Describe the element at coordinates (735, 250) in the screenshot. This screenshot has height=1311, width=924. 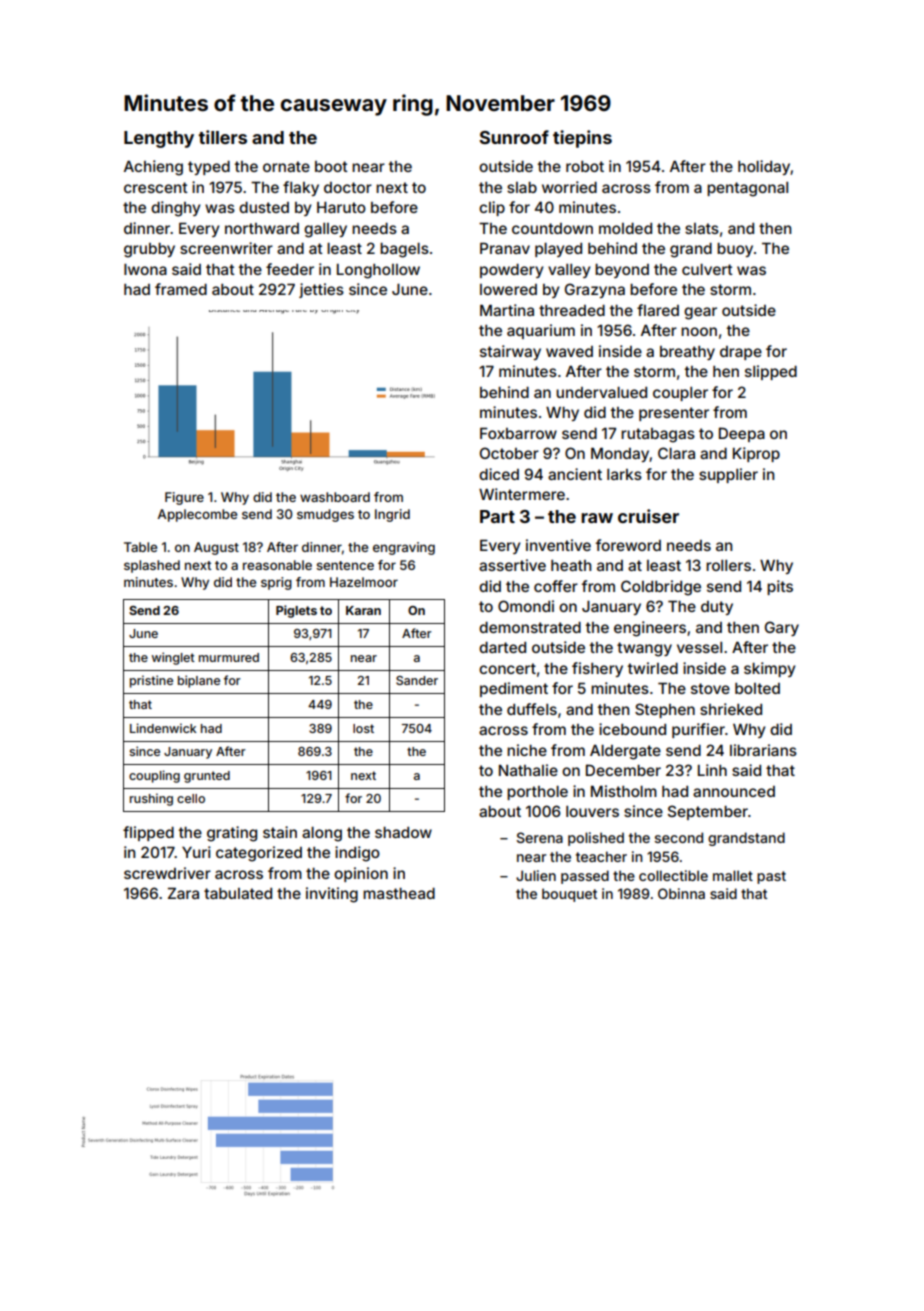
I see `buoy` at that location.
